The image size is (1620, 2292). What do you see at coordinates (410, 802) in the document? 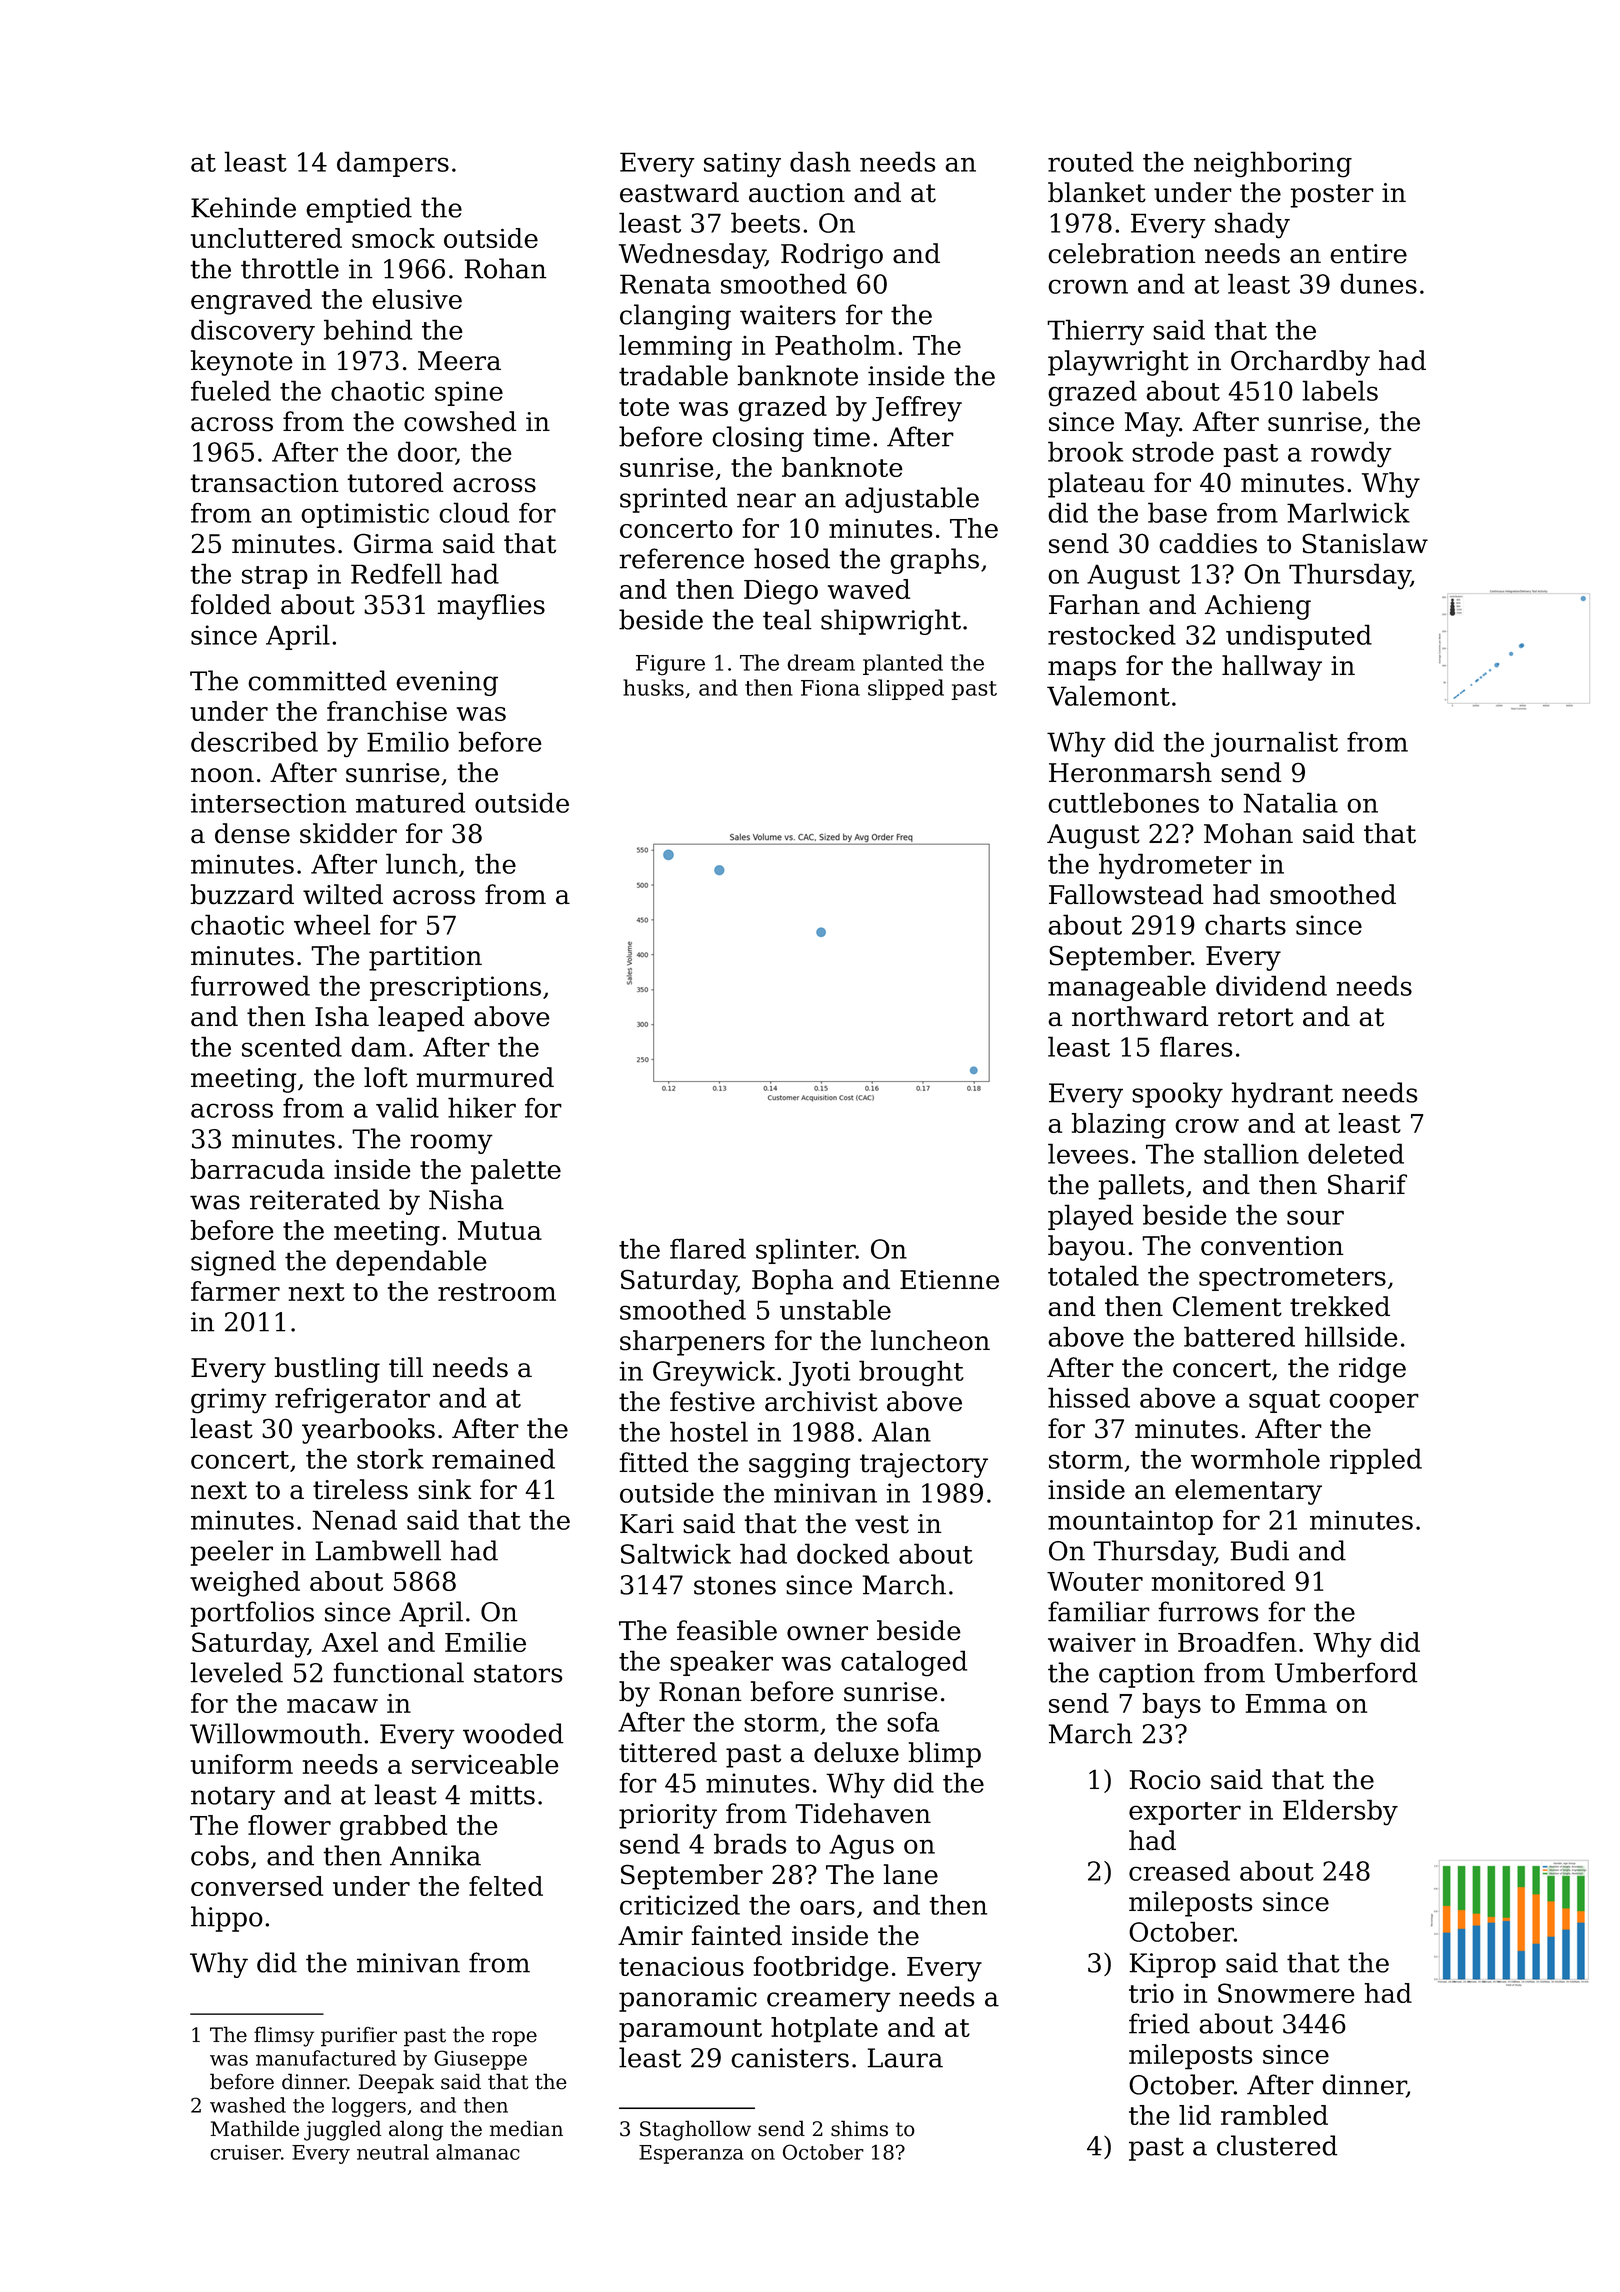
I see `matured` at bounding box center [410, 802].
